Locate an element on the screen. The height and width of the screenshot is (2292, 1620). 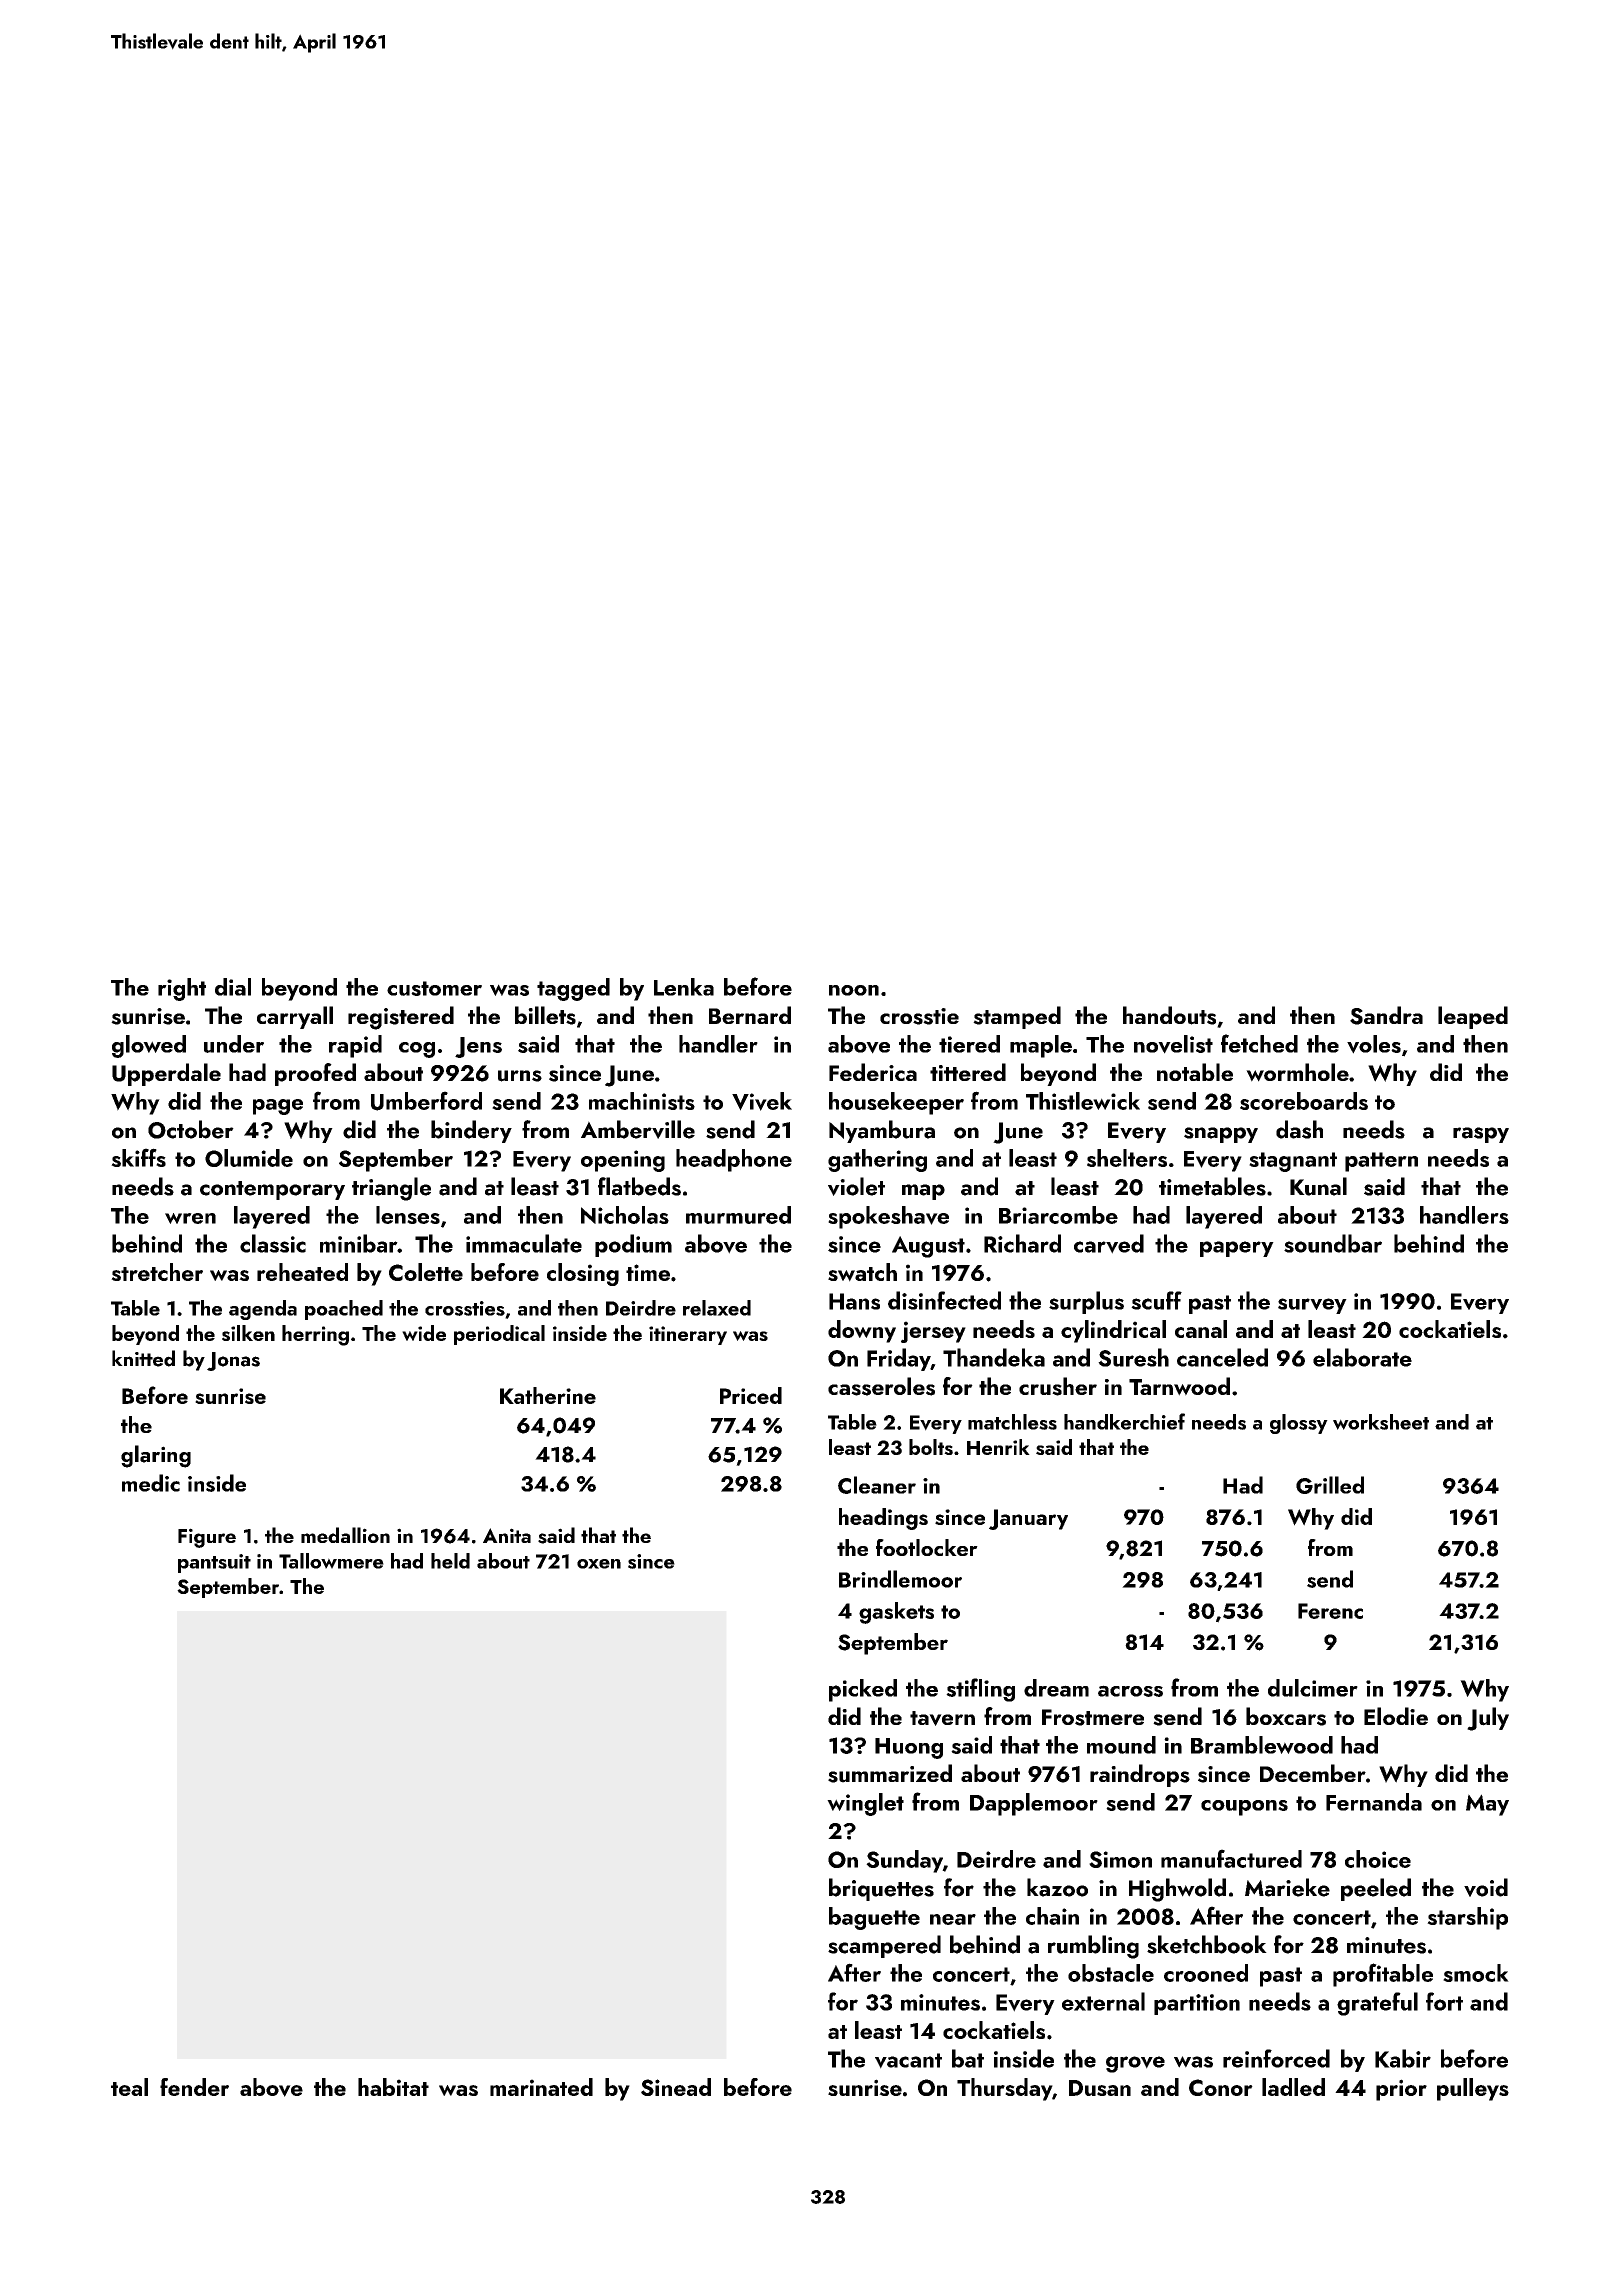
Lenka is located at coordinates (684, 987).
